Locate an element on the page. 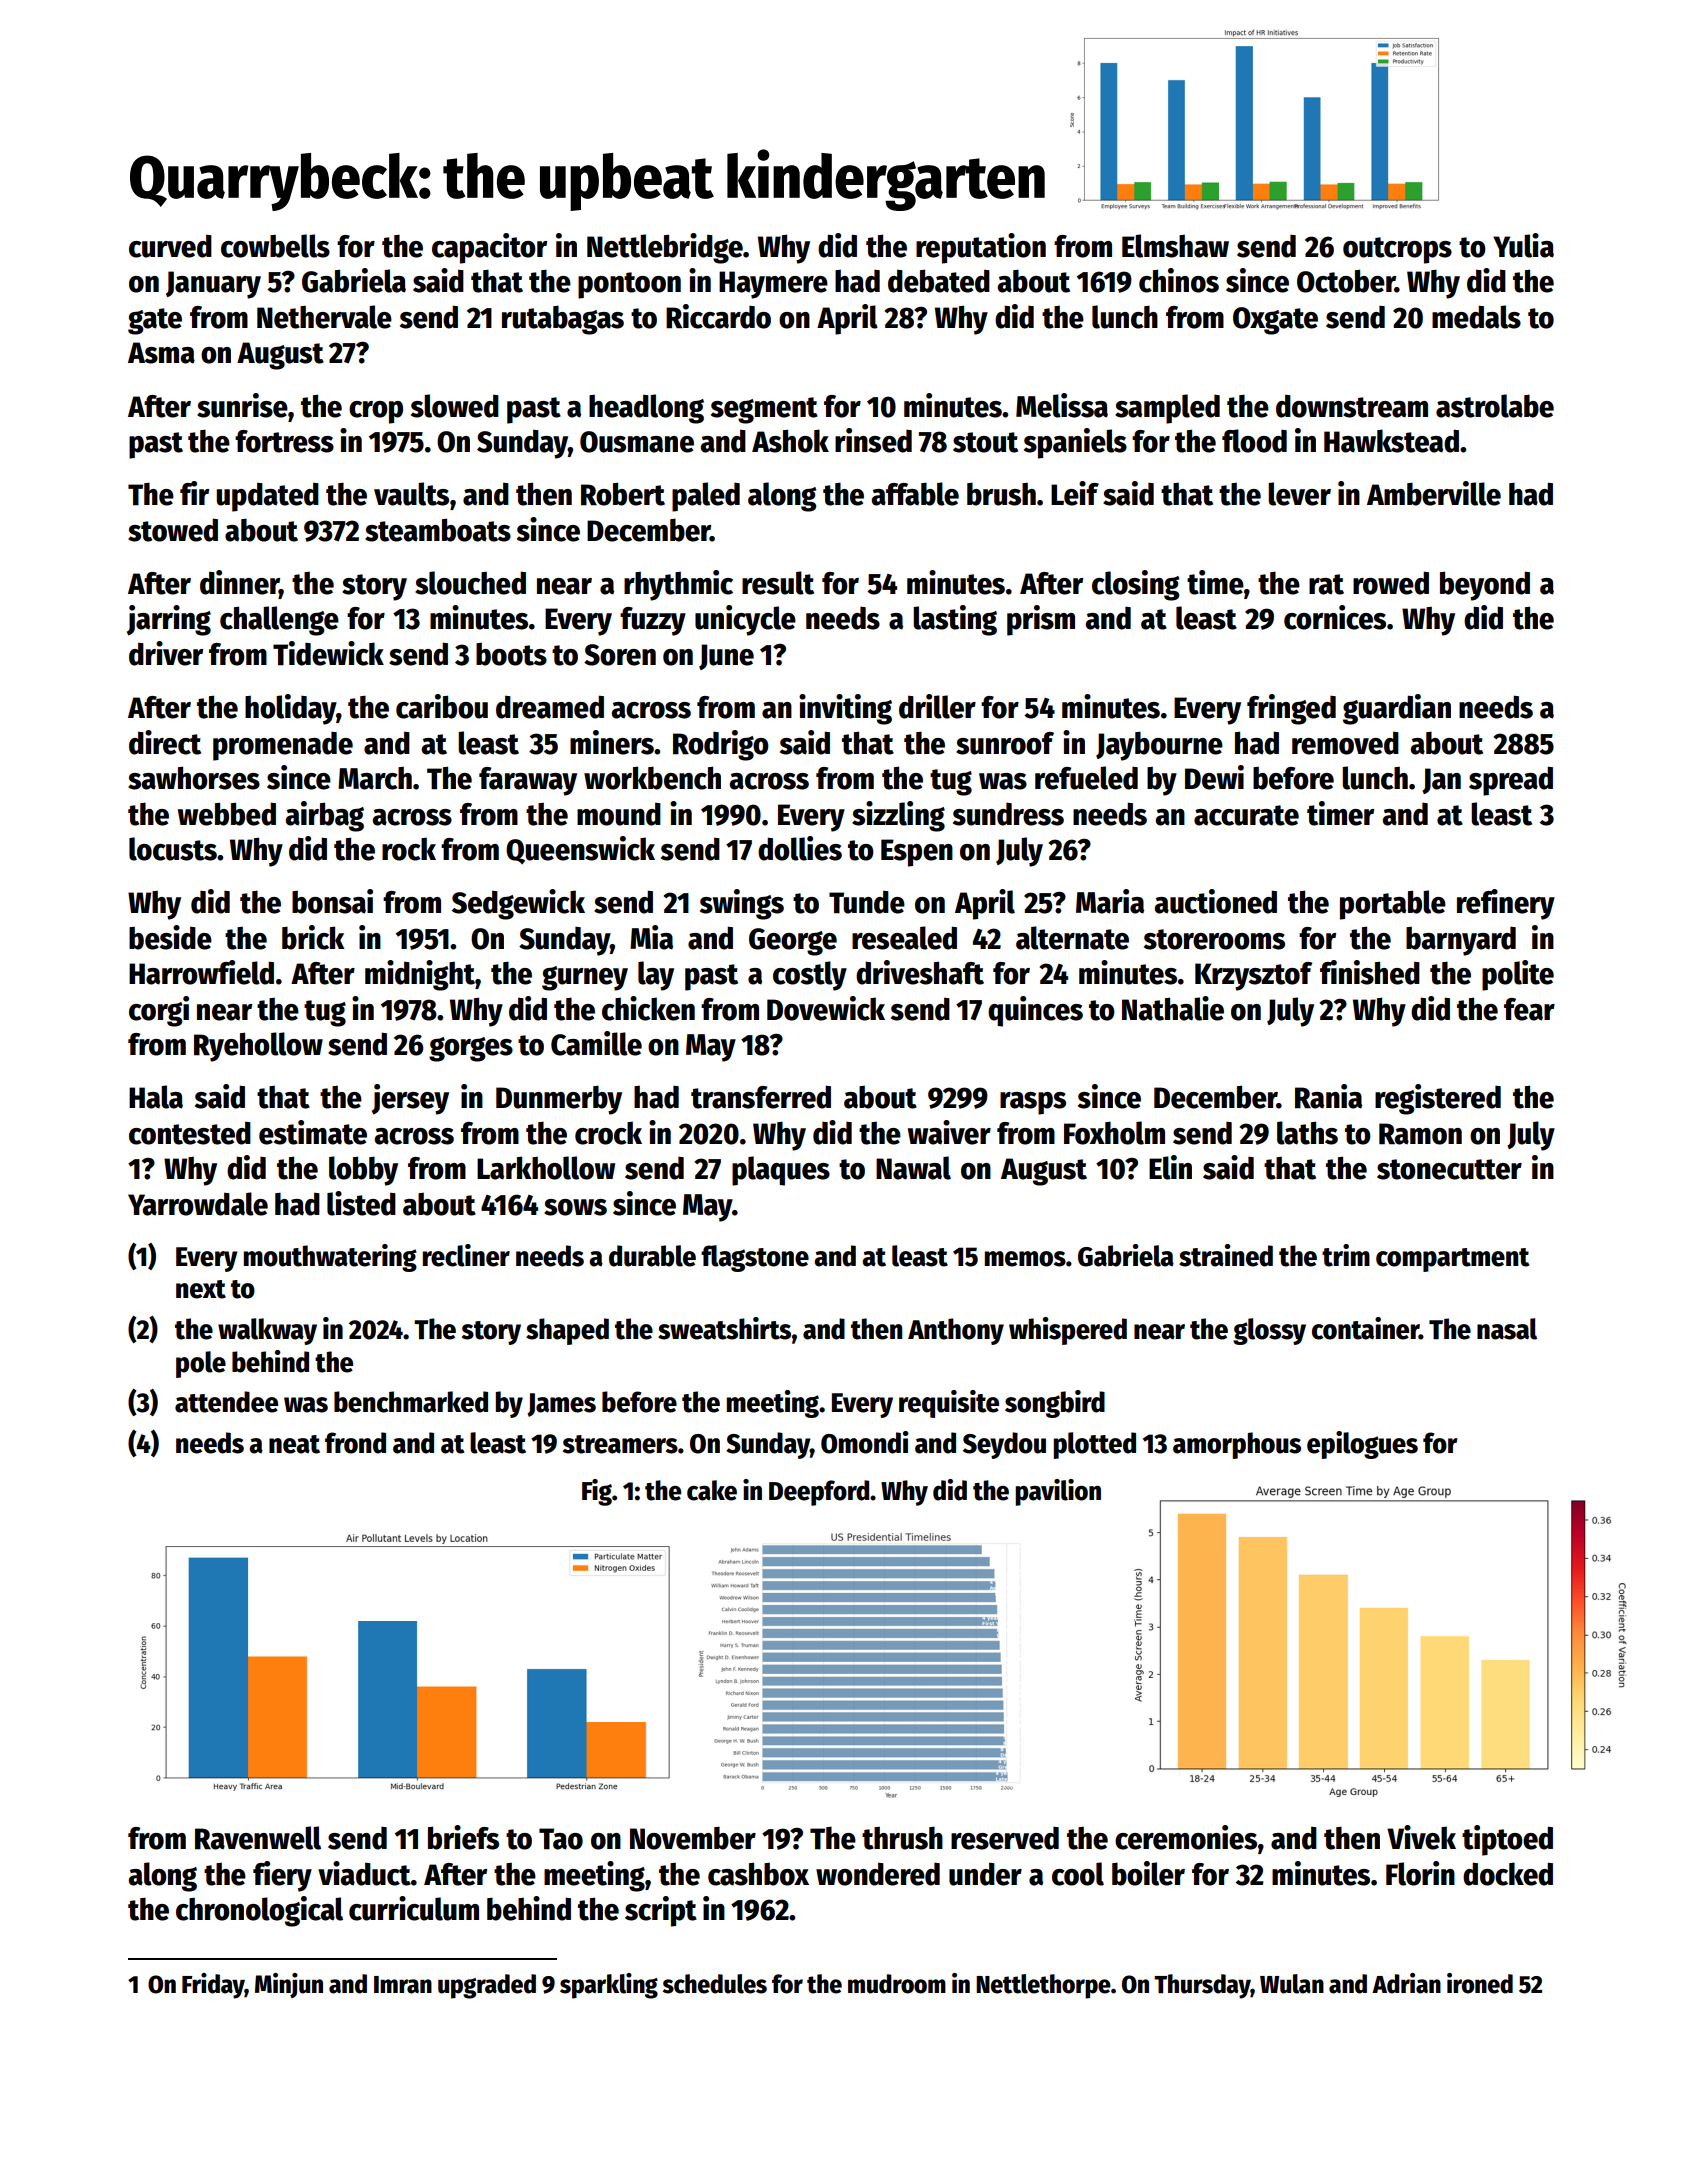  spread is located at coordinates (1511, 781).
